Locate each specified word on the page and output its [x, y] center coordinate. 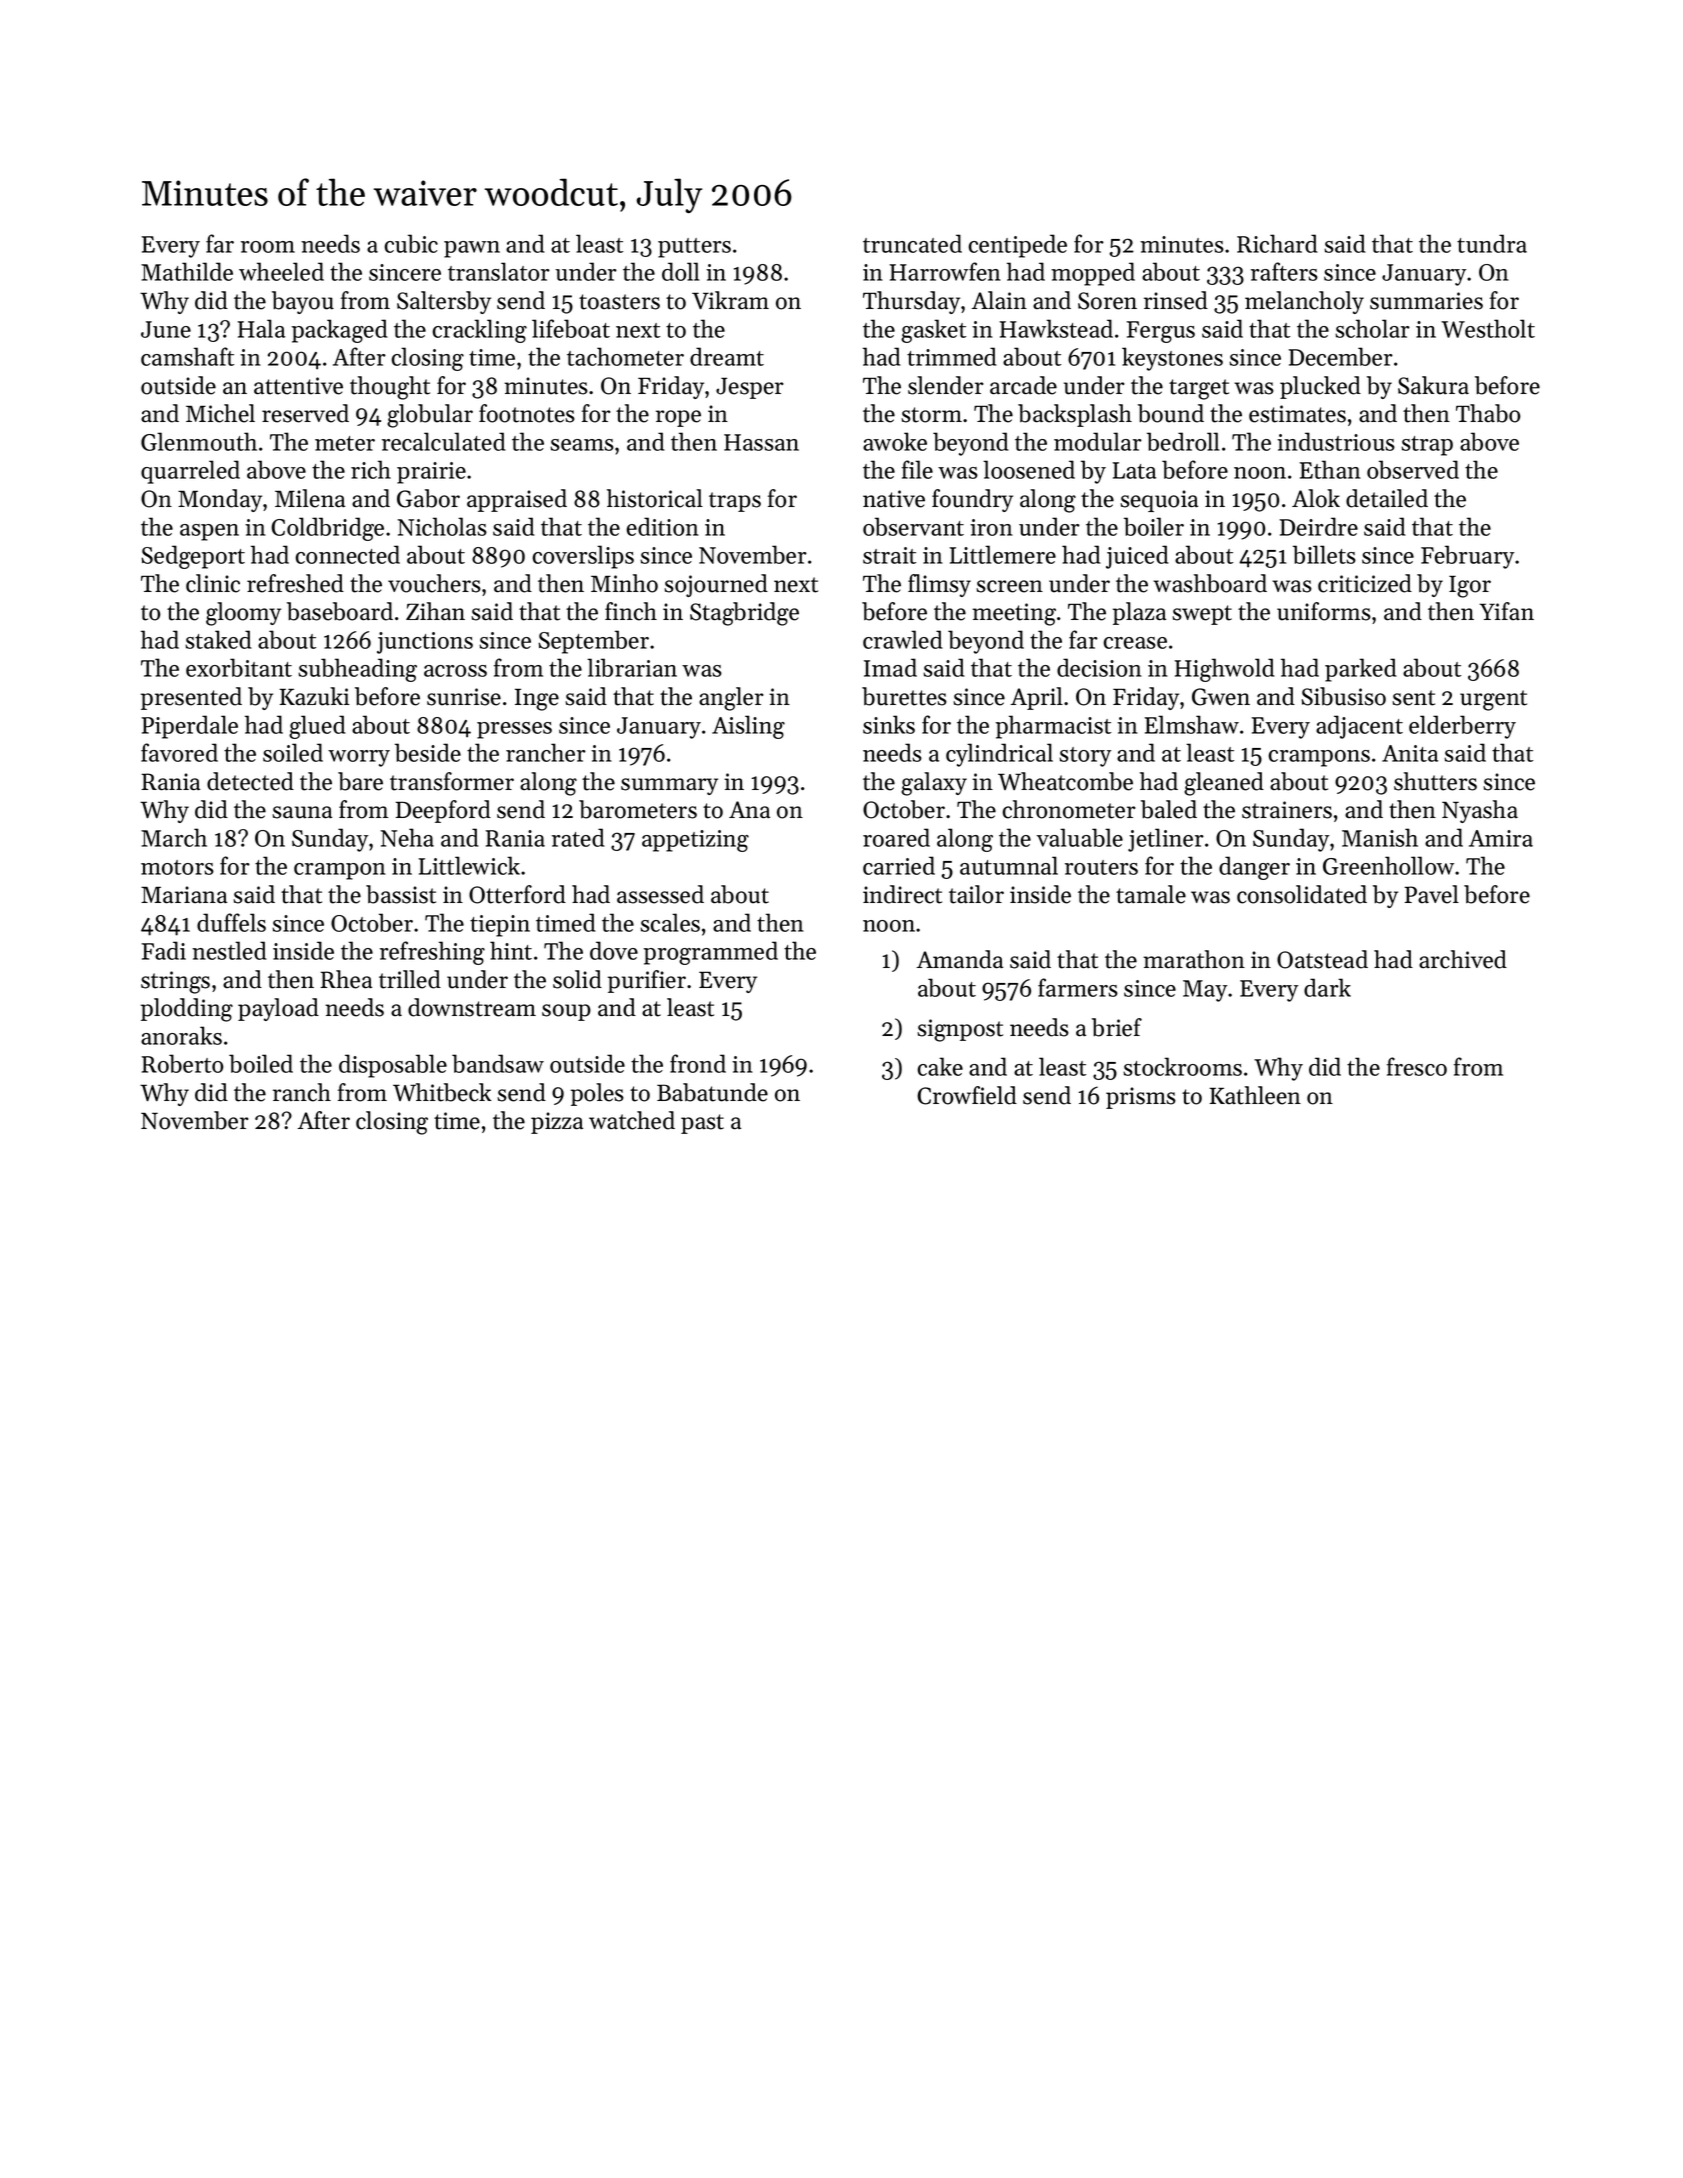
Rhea [346, 979]
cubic [411, 243]
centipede [1018, 246]
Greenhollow [1388, 865]
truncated [912, 243]
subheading [357, 670]
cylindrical [999, 755]
